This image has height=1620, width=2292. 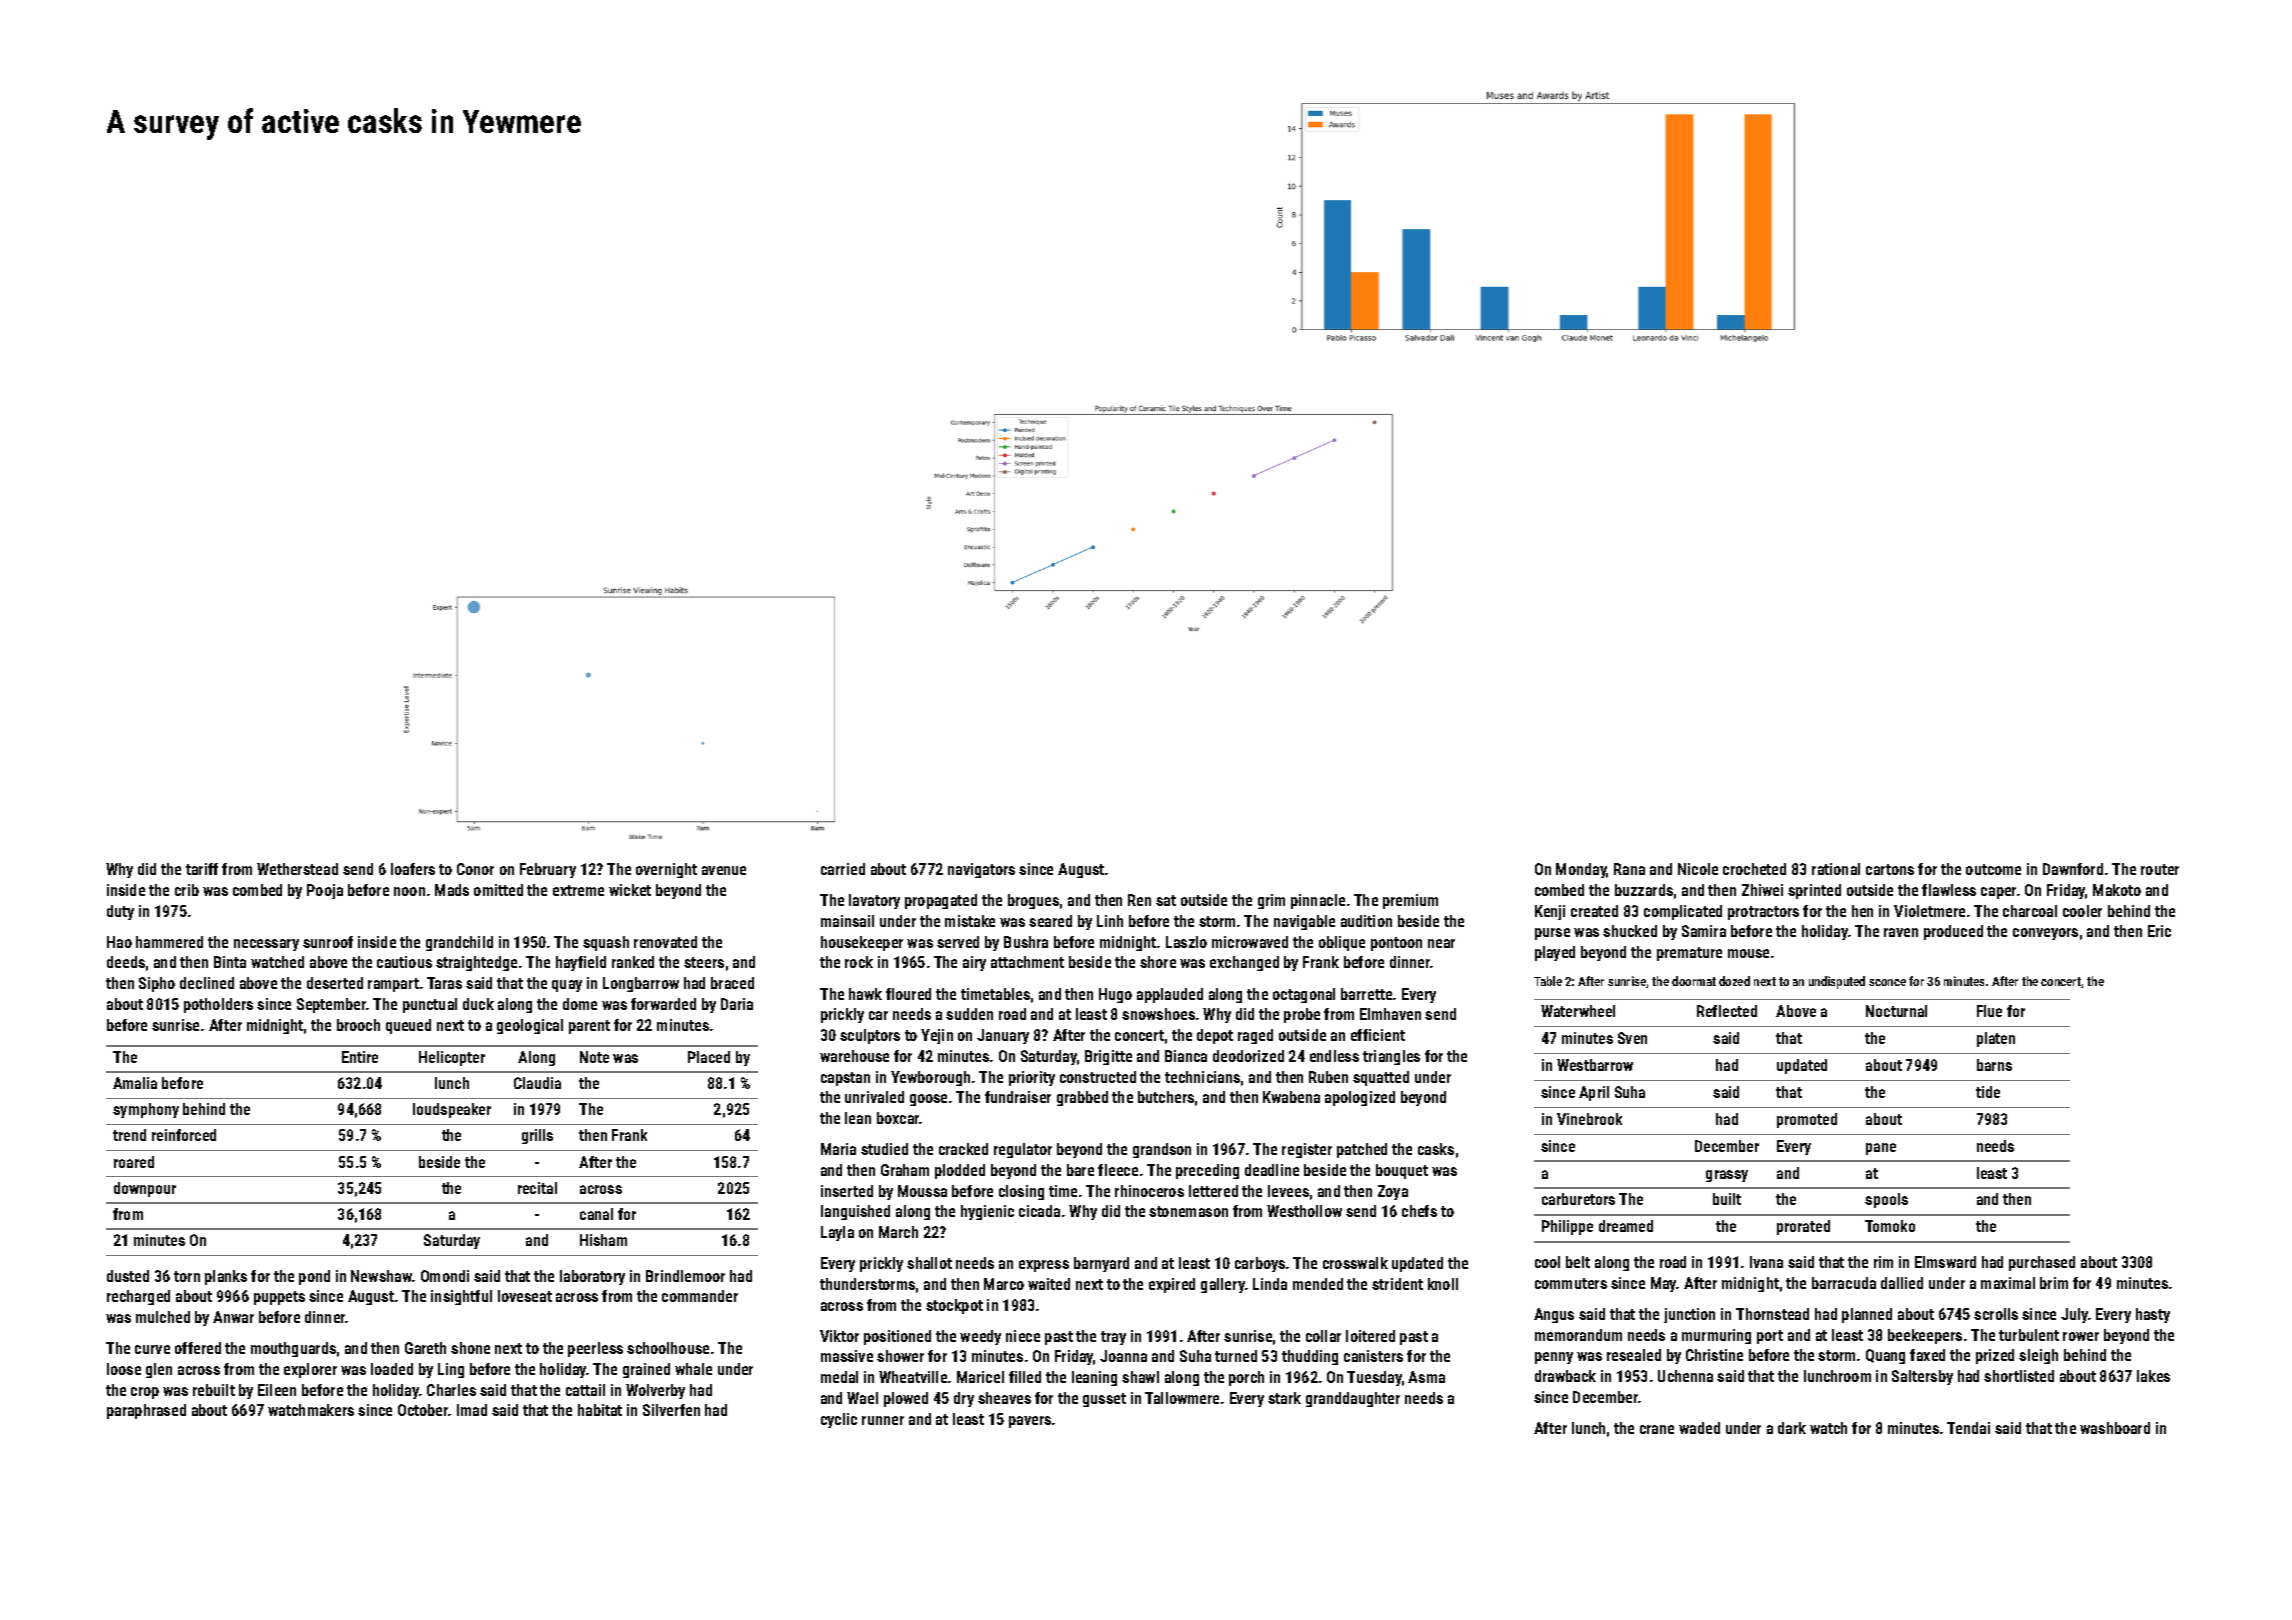 What do you see at coordinates (202, 869) in the image?
I see `tariff` at bounding box center [202, 869].
